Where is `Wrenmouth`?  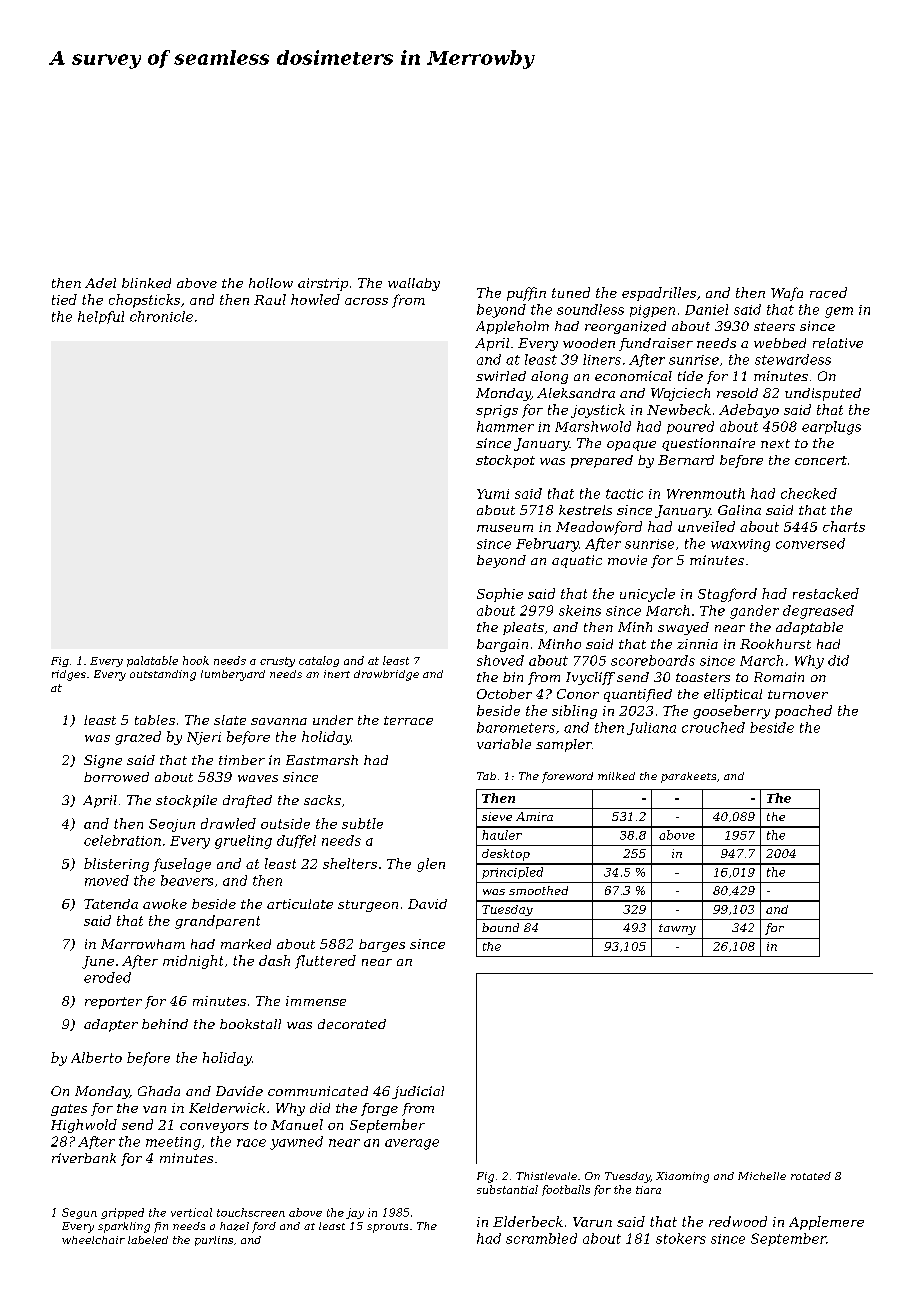 Wrenmouth is located at coordinates (706, 493).
